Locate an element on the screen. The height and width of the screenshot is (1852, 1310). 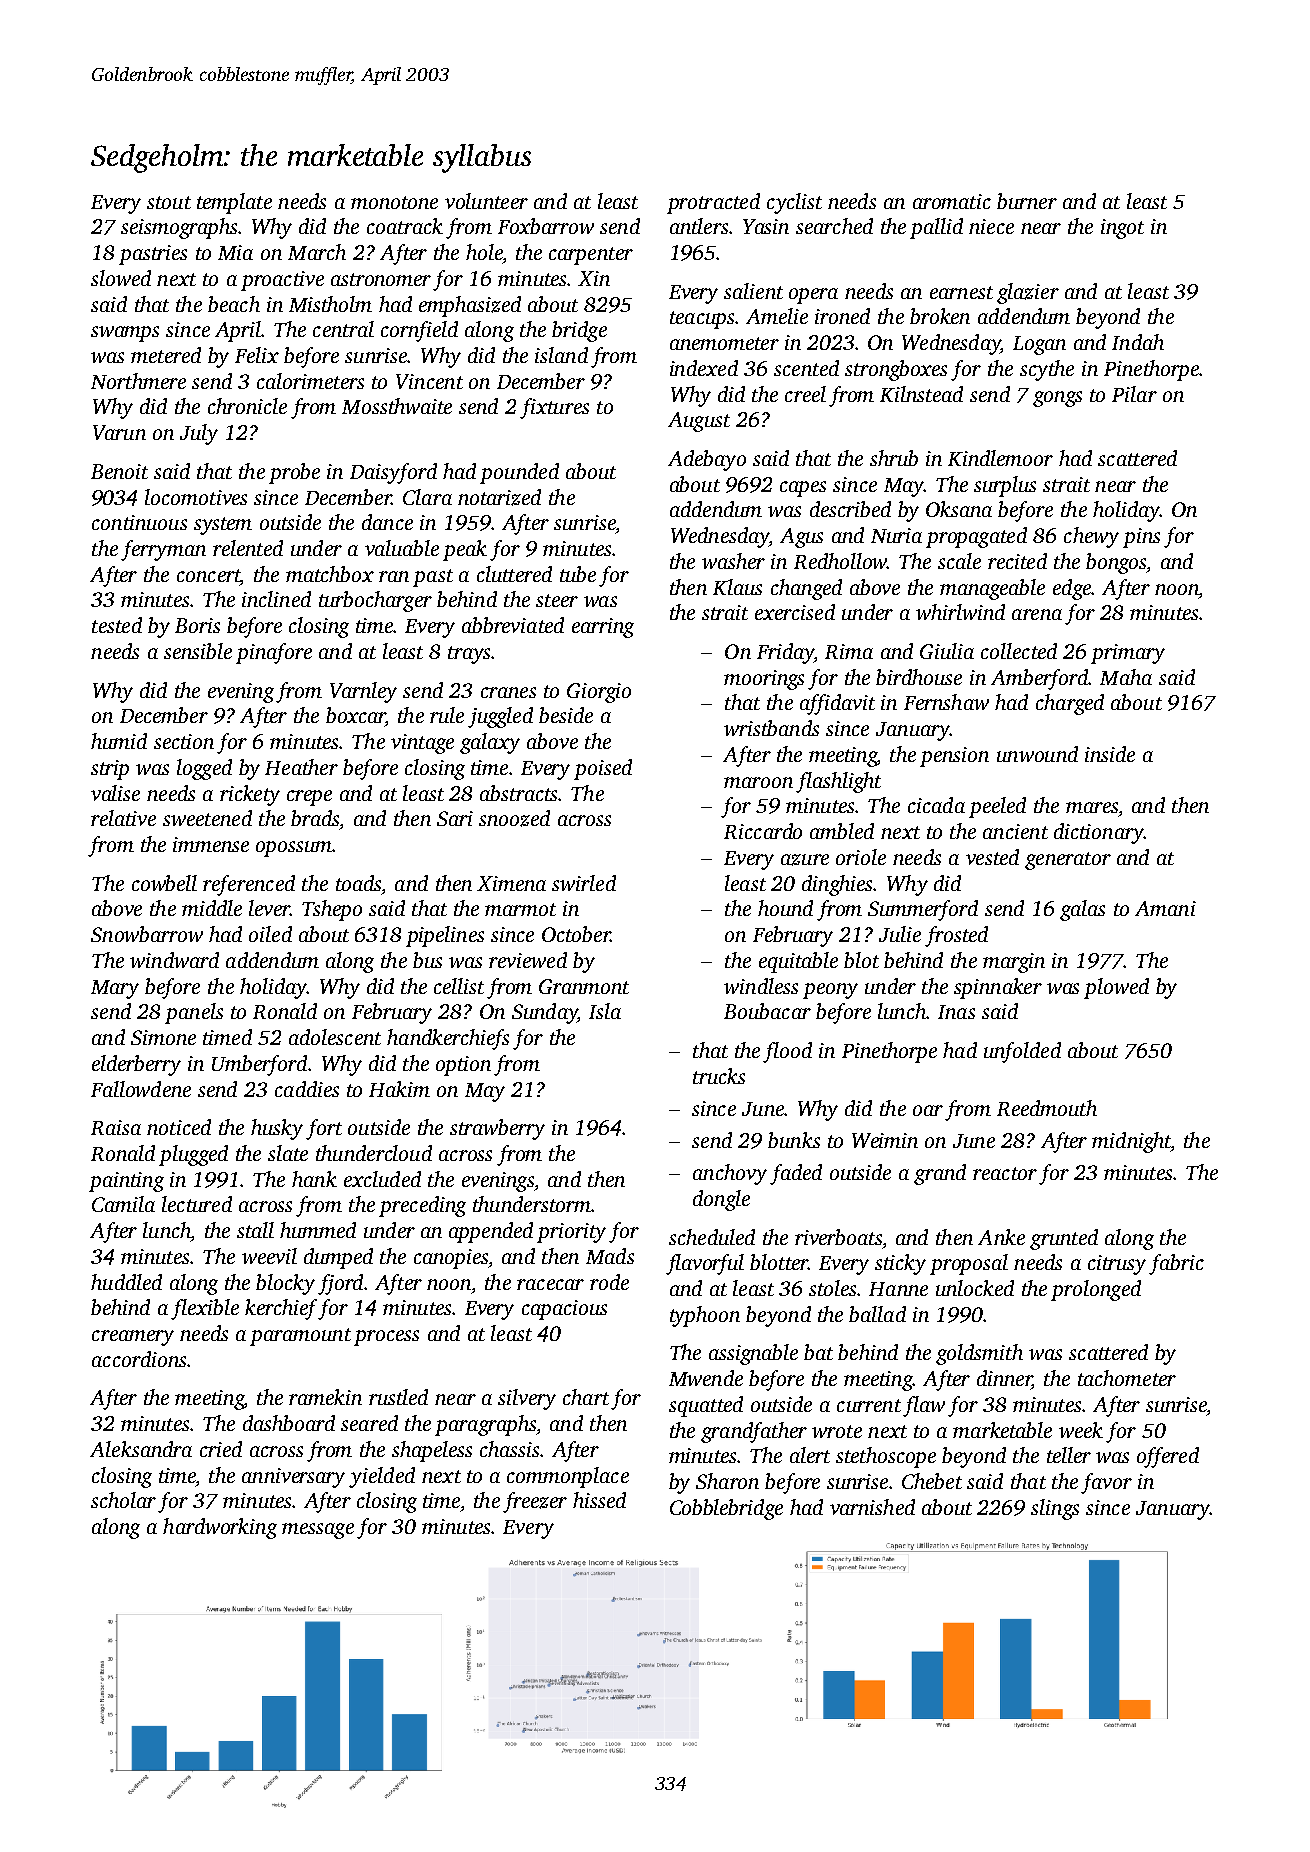
Anke is located at coordinates (1001, 1237).
